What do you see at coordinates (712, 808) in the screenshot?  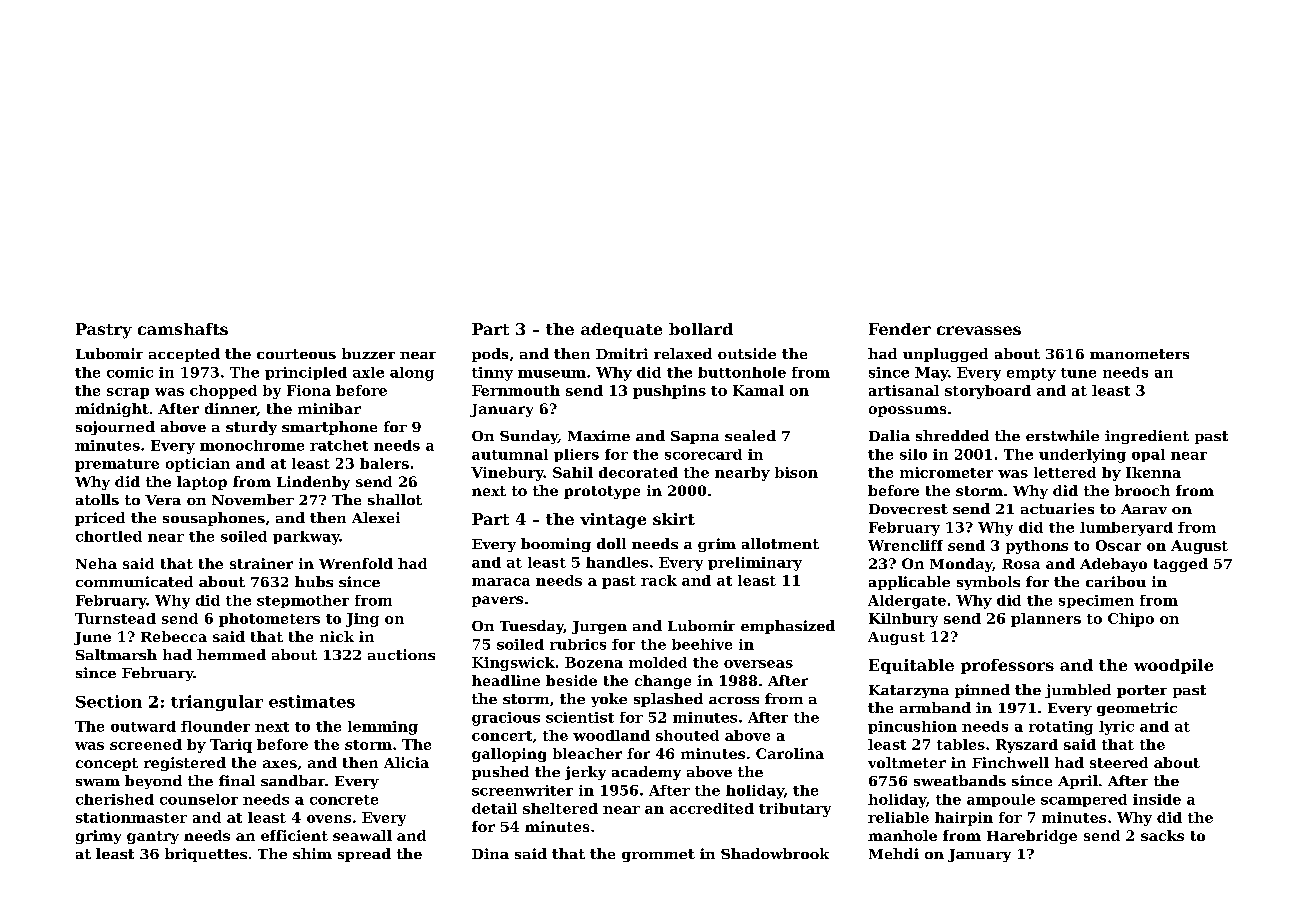 I see `accredited` at bounding box center [712, 808].
